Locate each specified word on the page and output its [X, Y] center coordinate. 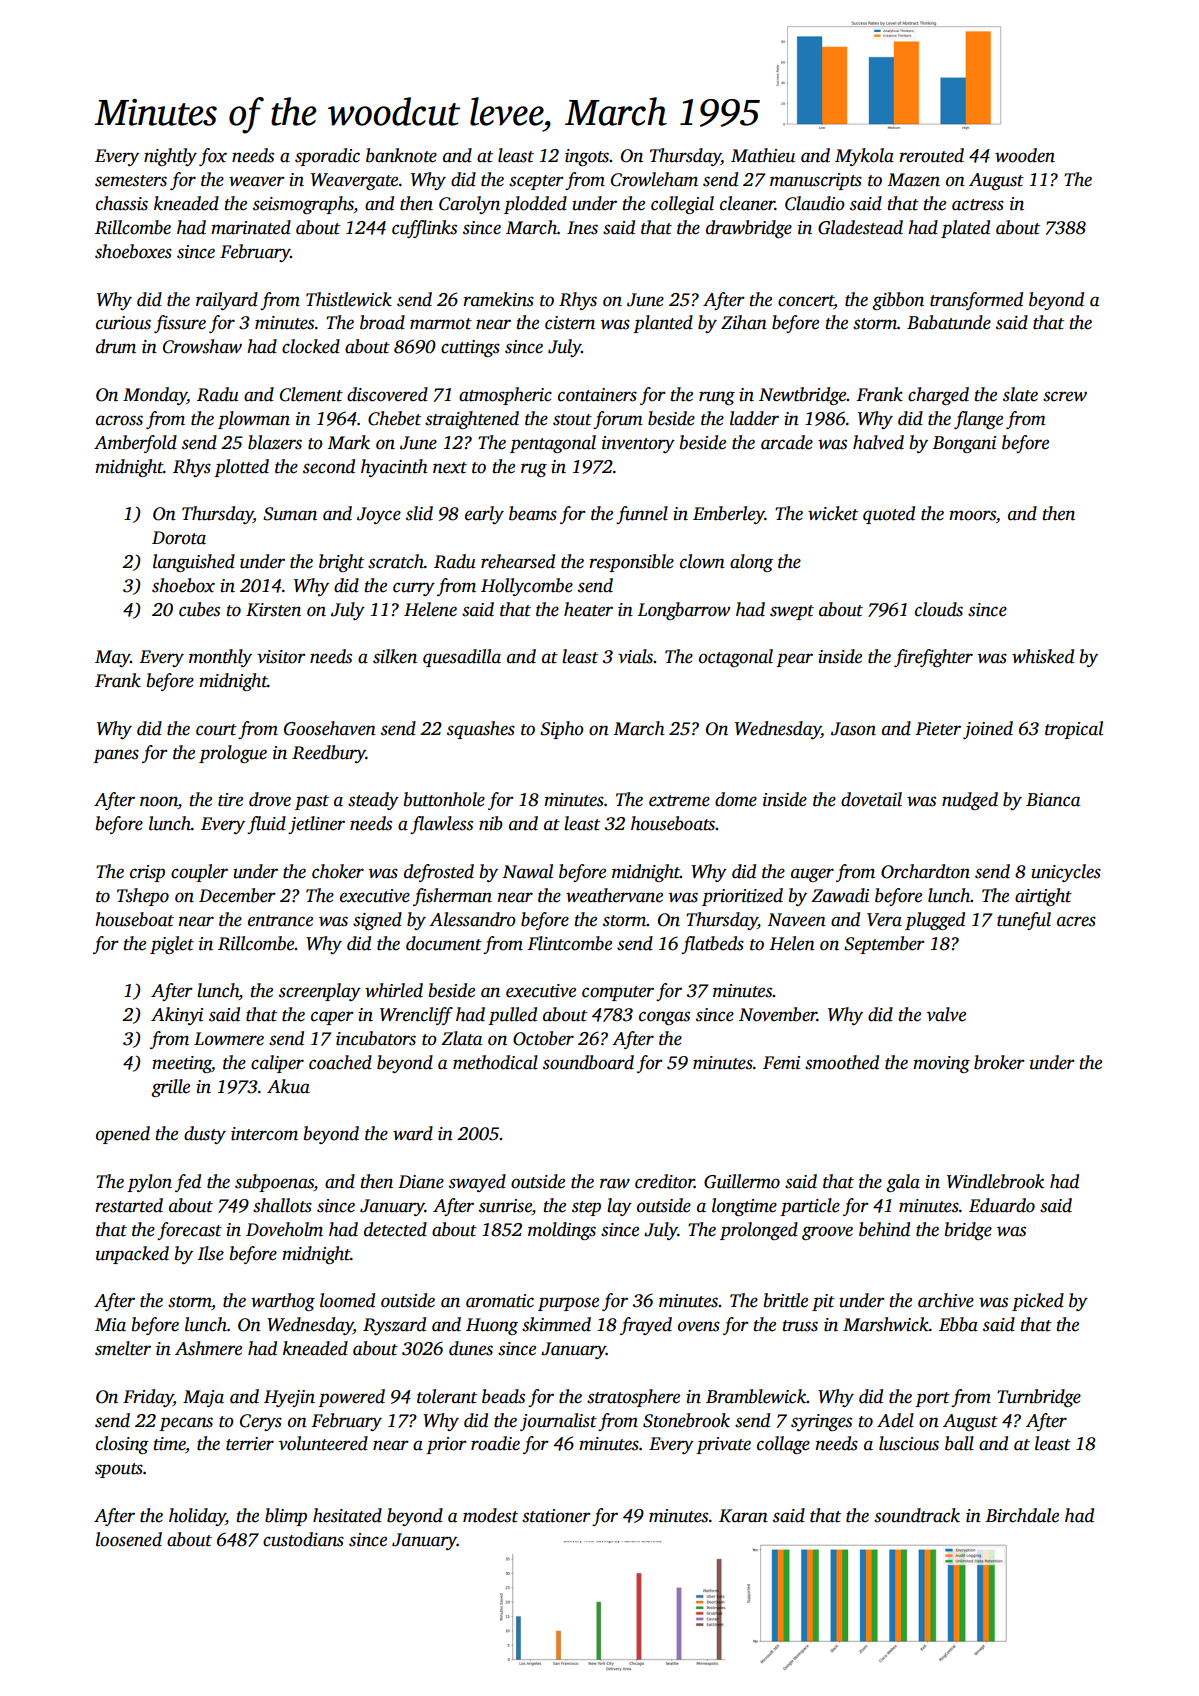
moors [972, 515]
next [450, 468]
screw [1065, 396]
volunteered [323, 1443]
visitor [281, 657]
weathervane [614, 895]
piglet [172, 945]
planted [663, 324]
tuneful [1024, 921]
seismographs [303, 205]
